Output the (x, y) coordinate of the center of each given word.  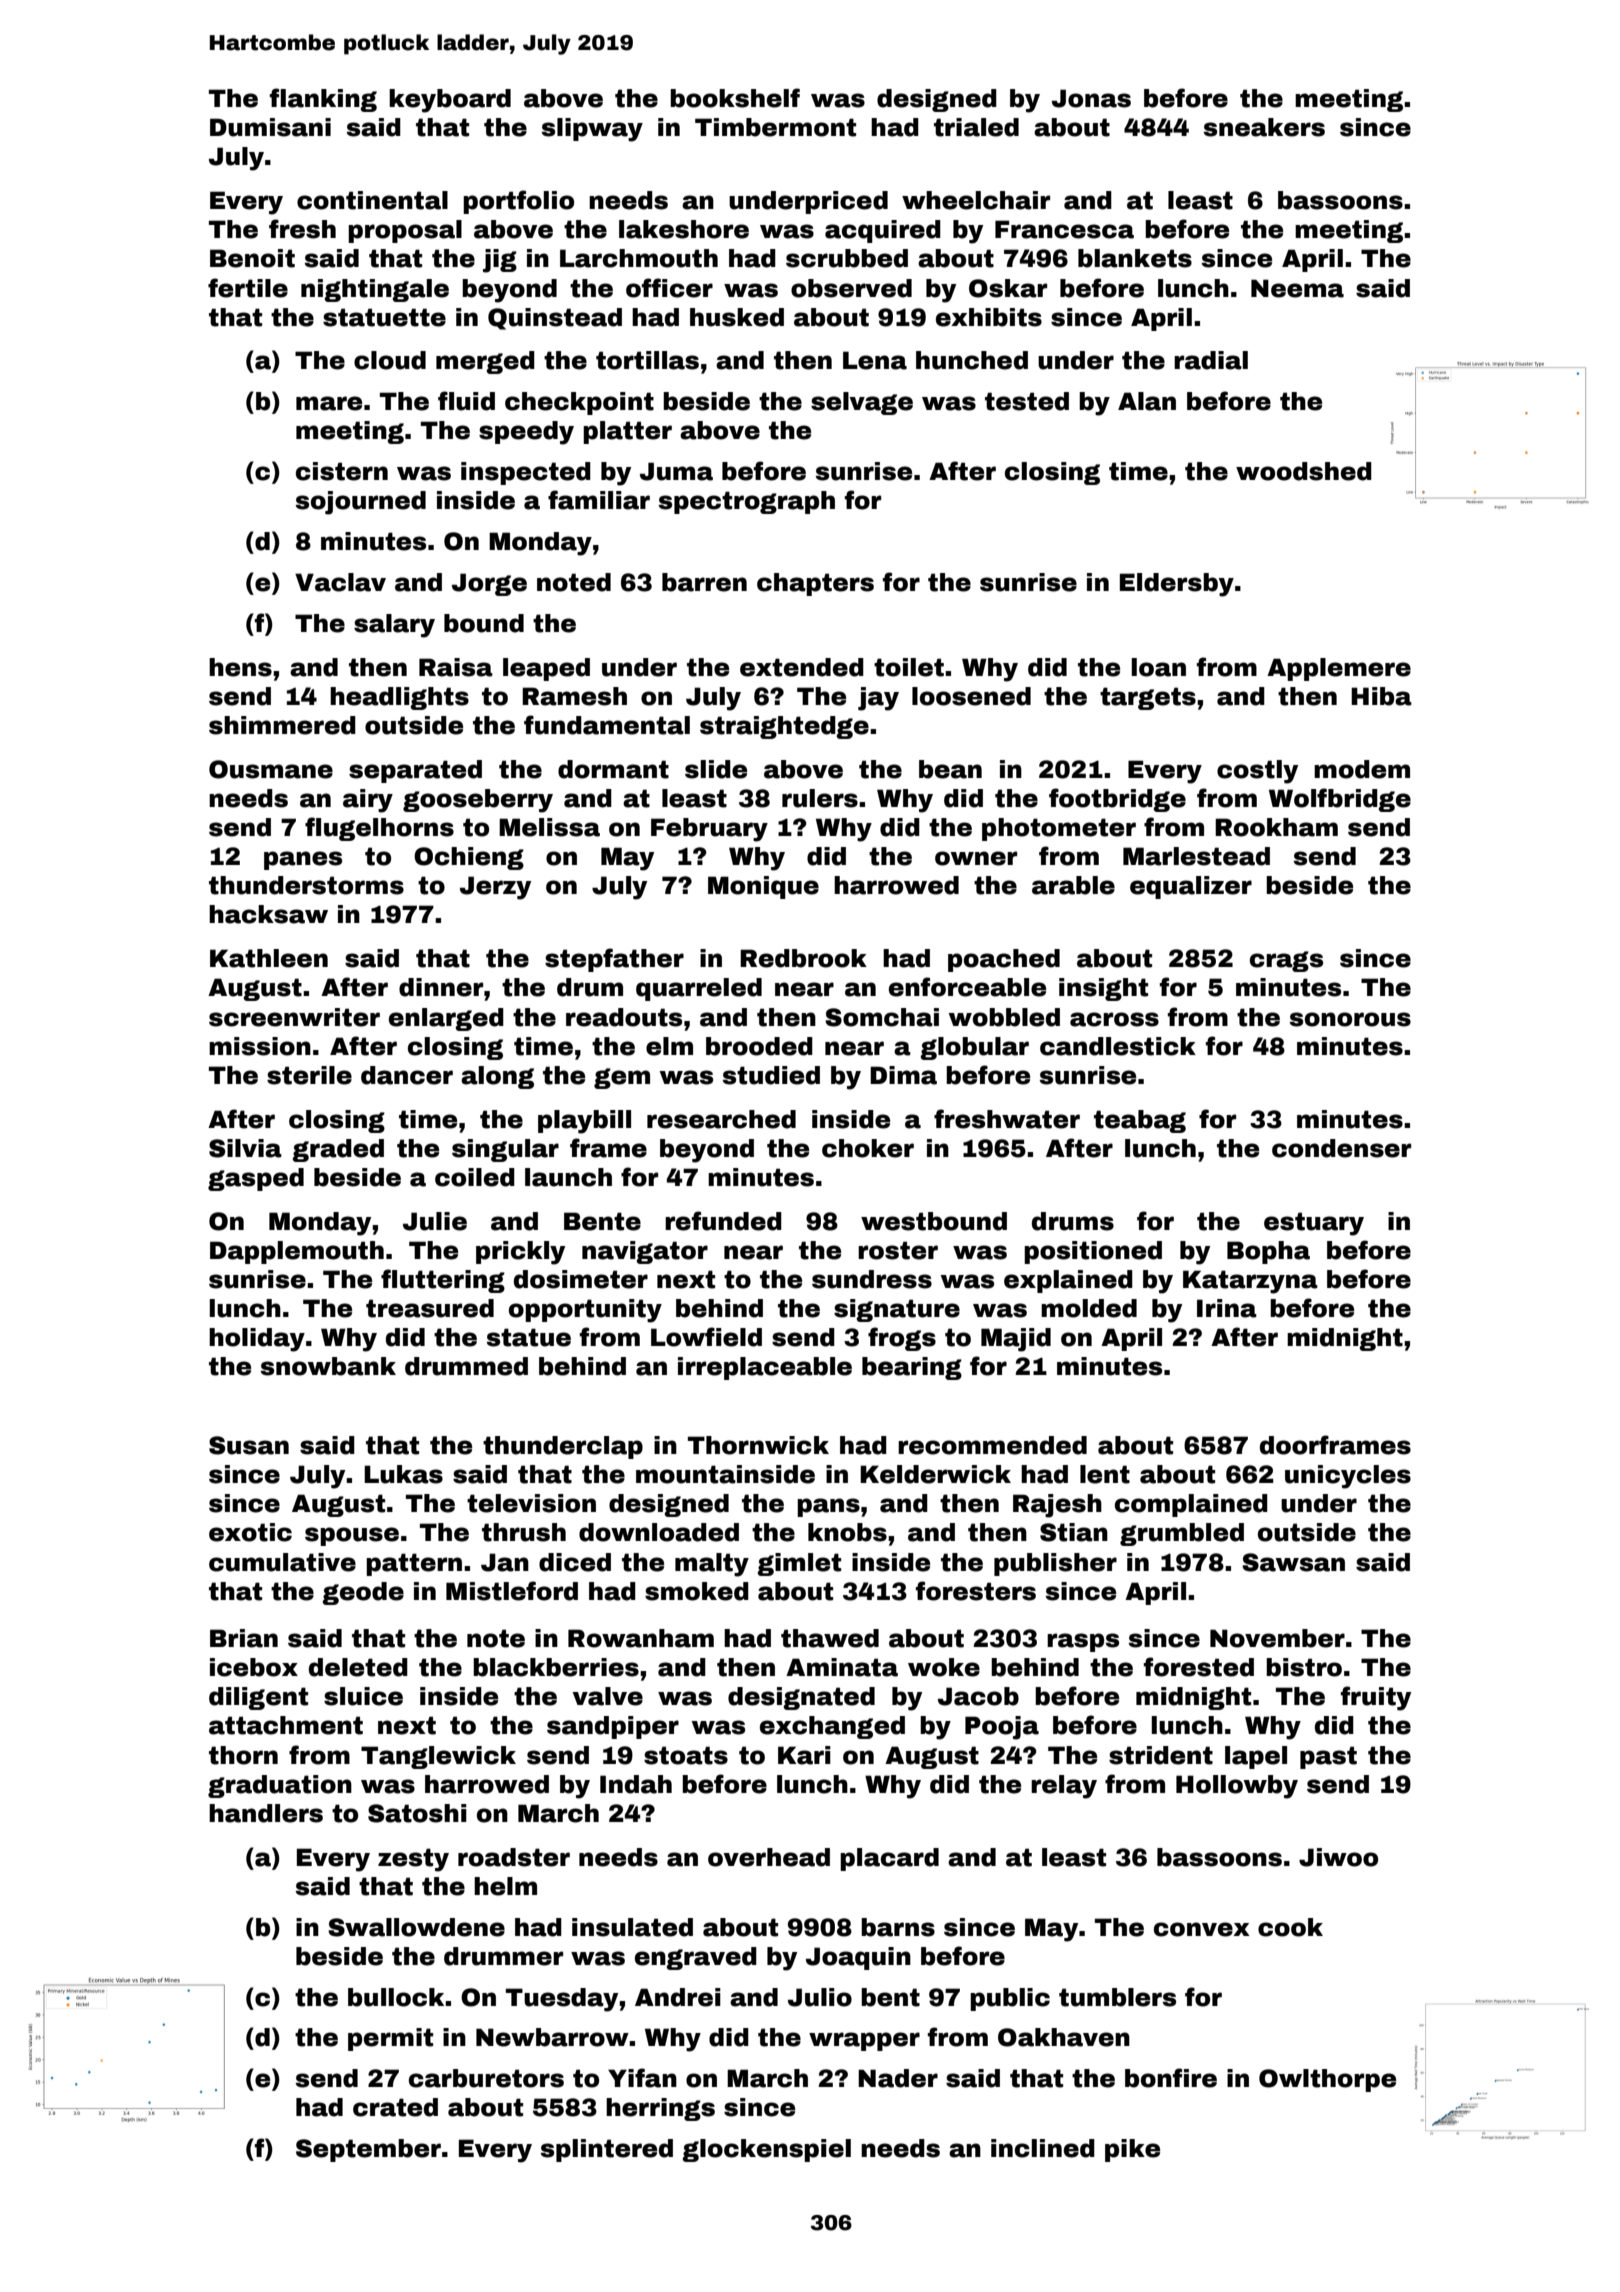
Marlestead (1196, 856)
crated (395, 2107)
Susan (249, 1445)
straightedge (784, 727)
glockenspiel (766, 2150)
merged (485, 362)
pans (828, 1507)
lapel (1256, 1757)
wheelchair (976, 200)
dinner (441, 987)
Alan (1147, 401)
